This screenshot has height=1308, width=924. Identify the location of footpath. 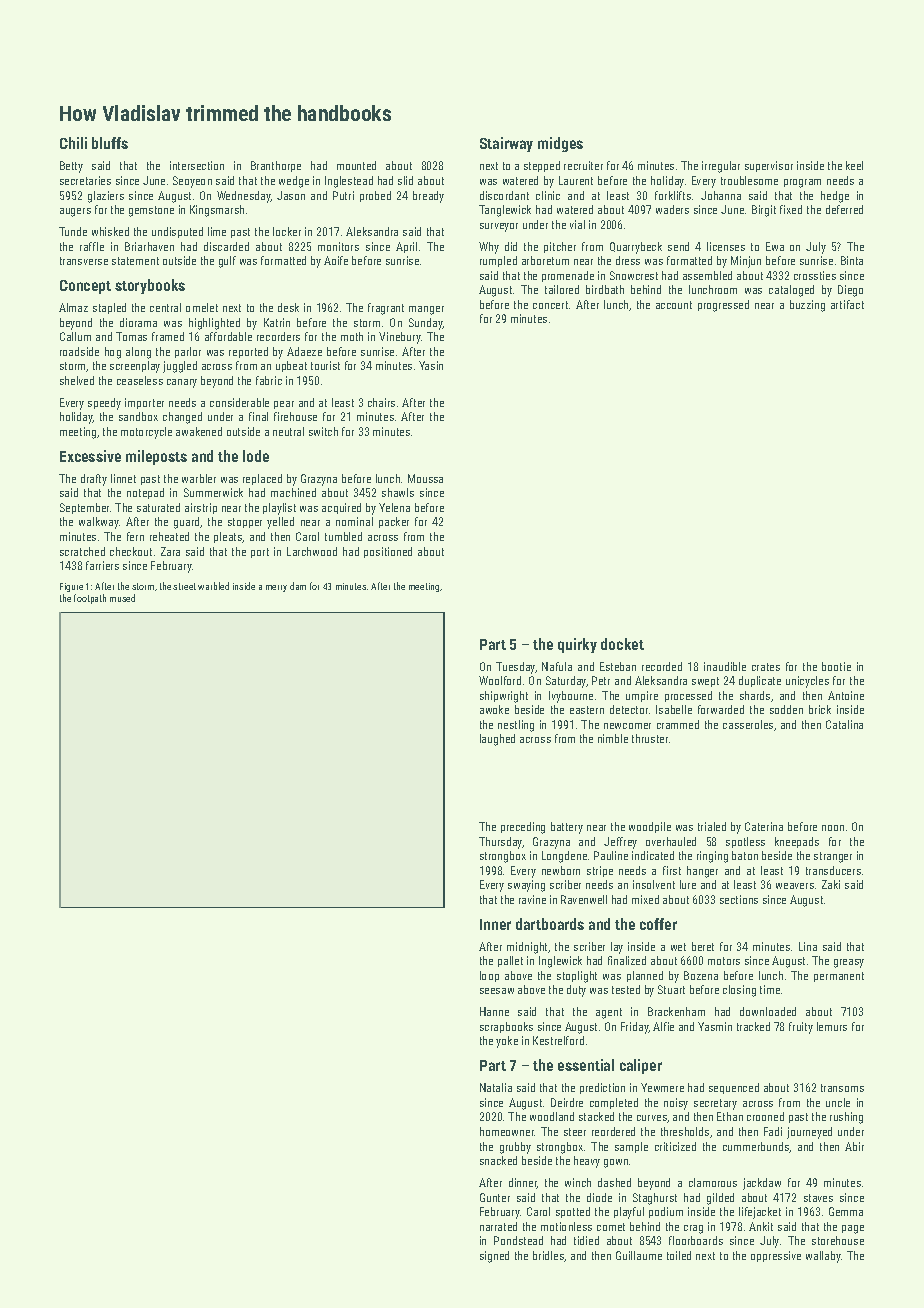
(90, 599).
